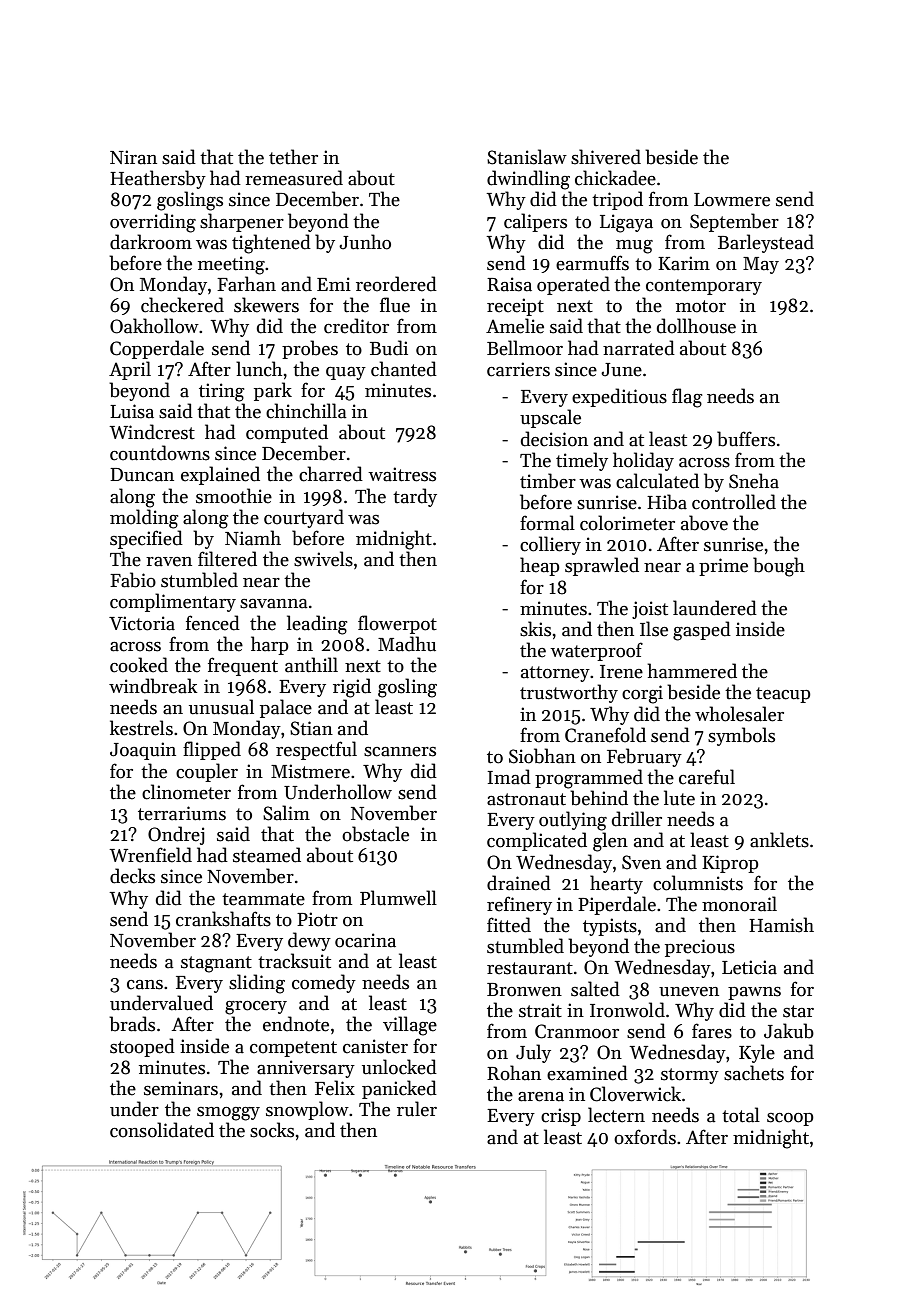 This screenshot has height=1311, width=924. Describe the element at coordinates (243, 666) in the screenshot. I see `frequent` at that location.
